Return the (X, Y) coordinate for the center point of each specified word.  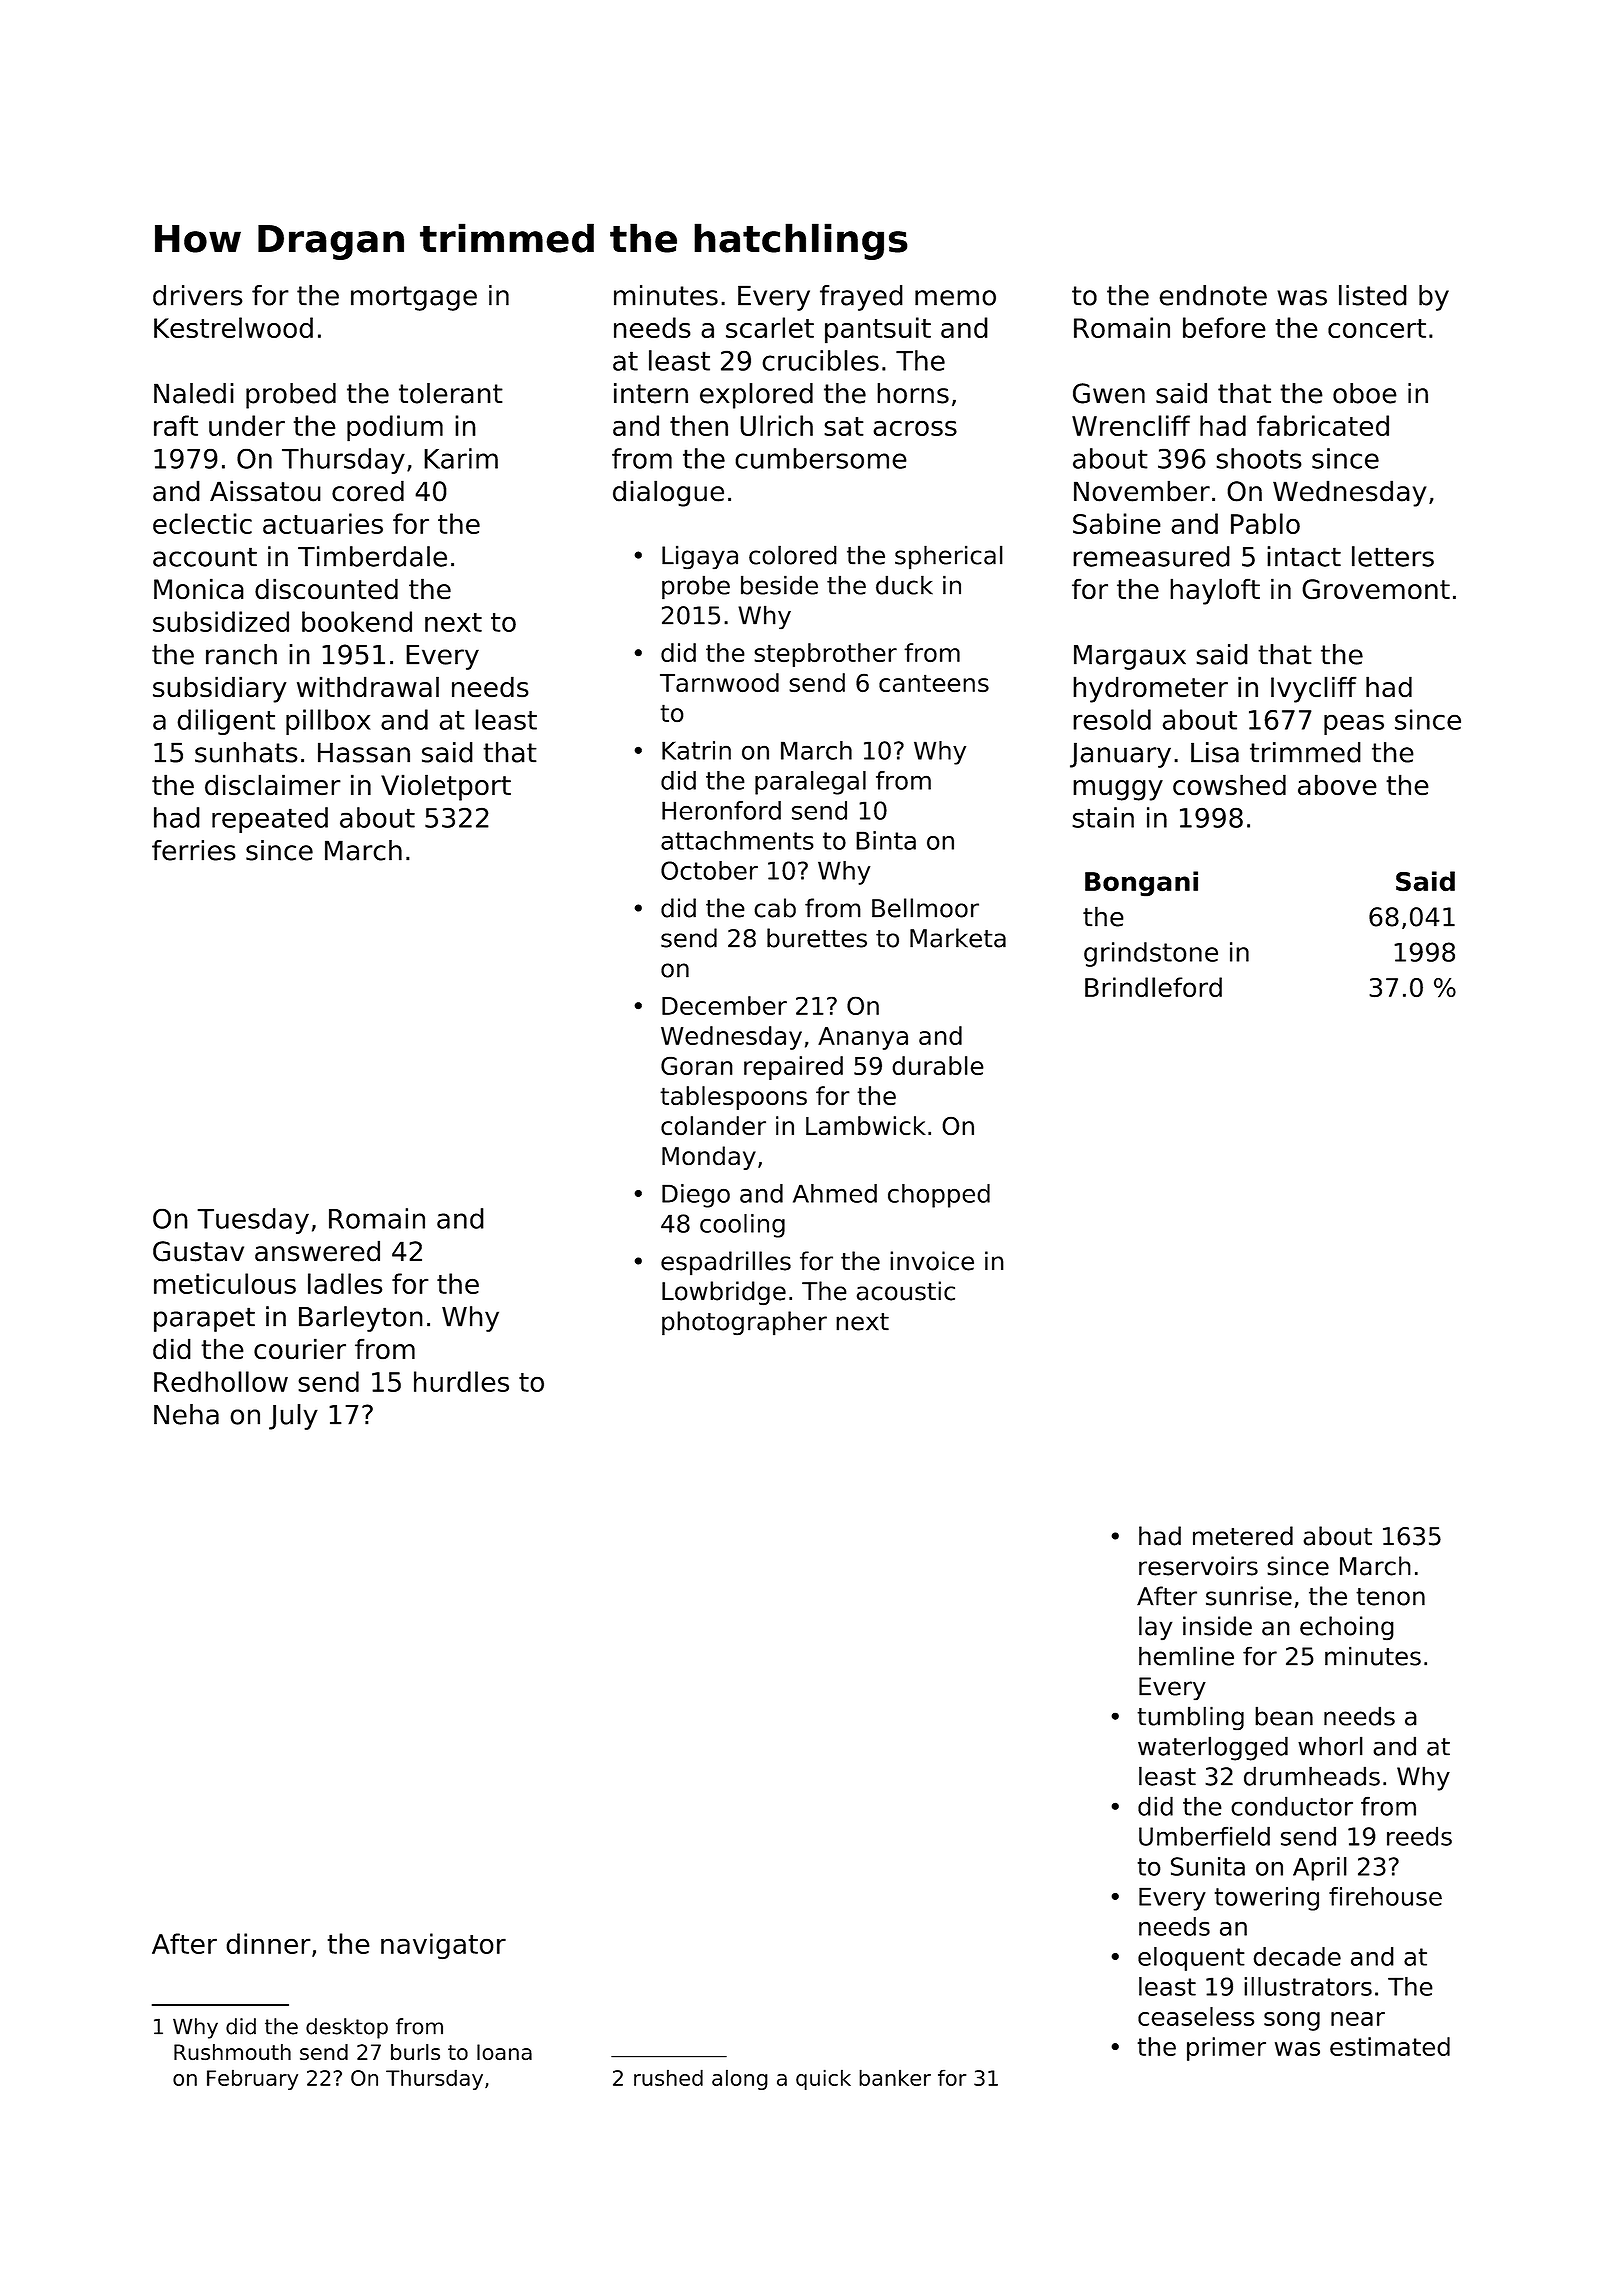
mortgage (414, 298)
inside (1217, 1626)
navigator (443, 1946)
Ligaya (700, 557)
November (1142, 491)
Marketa (958, 938)
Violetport (446, 787)
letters (1393, 556)
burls (415, 2052)
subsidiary (220, 689)
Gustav (198, 1251)
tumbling (1190, 1718)
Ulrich (776, 425)
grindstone (1151, 954)
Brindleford (1153, 987)
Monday (709, 1158)
